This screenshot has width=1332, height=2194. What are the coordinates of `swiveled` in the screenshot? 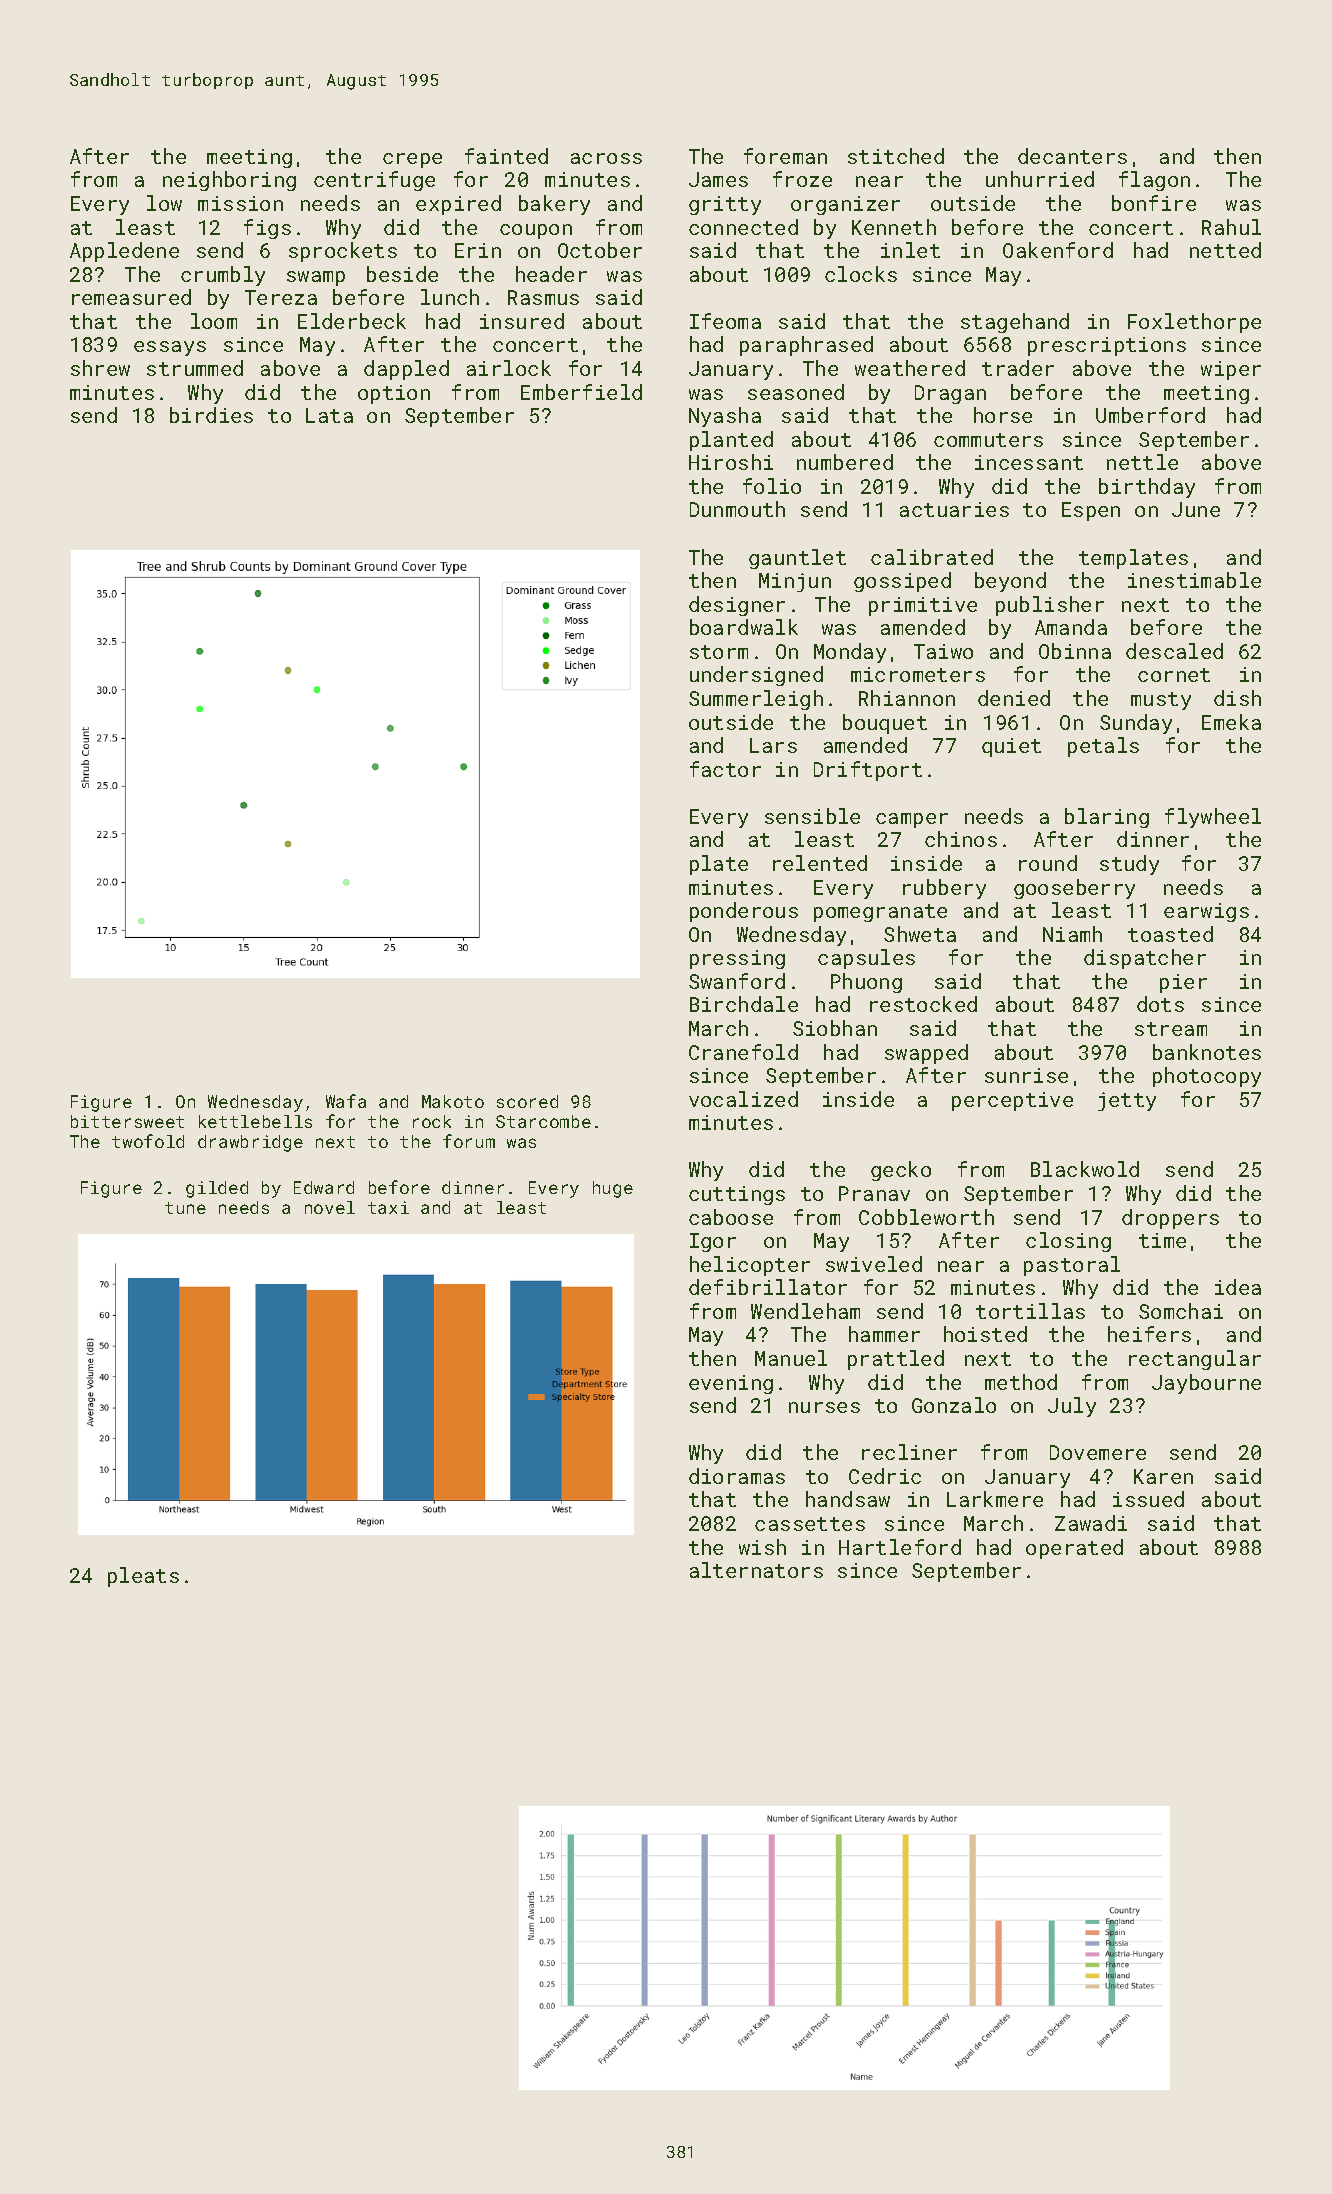 It's located at (874, 1264).
